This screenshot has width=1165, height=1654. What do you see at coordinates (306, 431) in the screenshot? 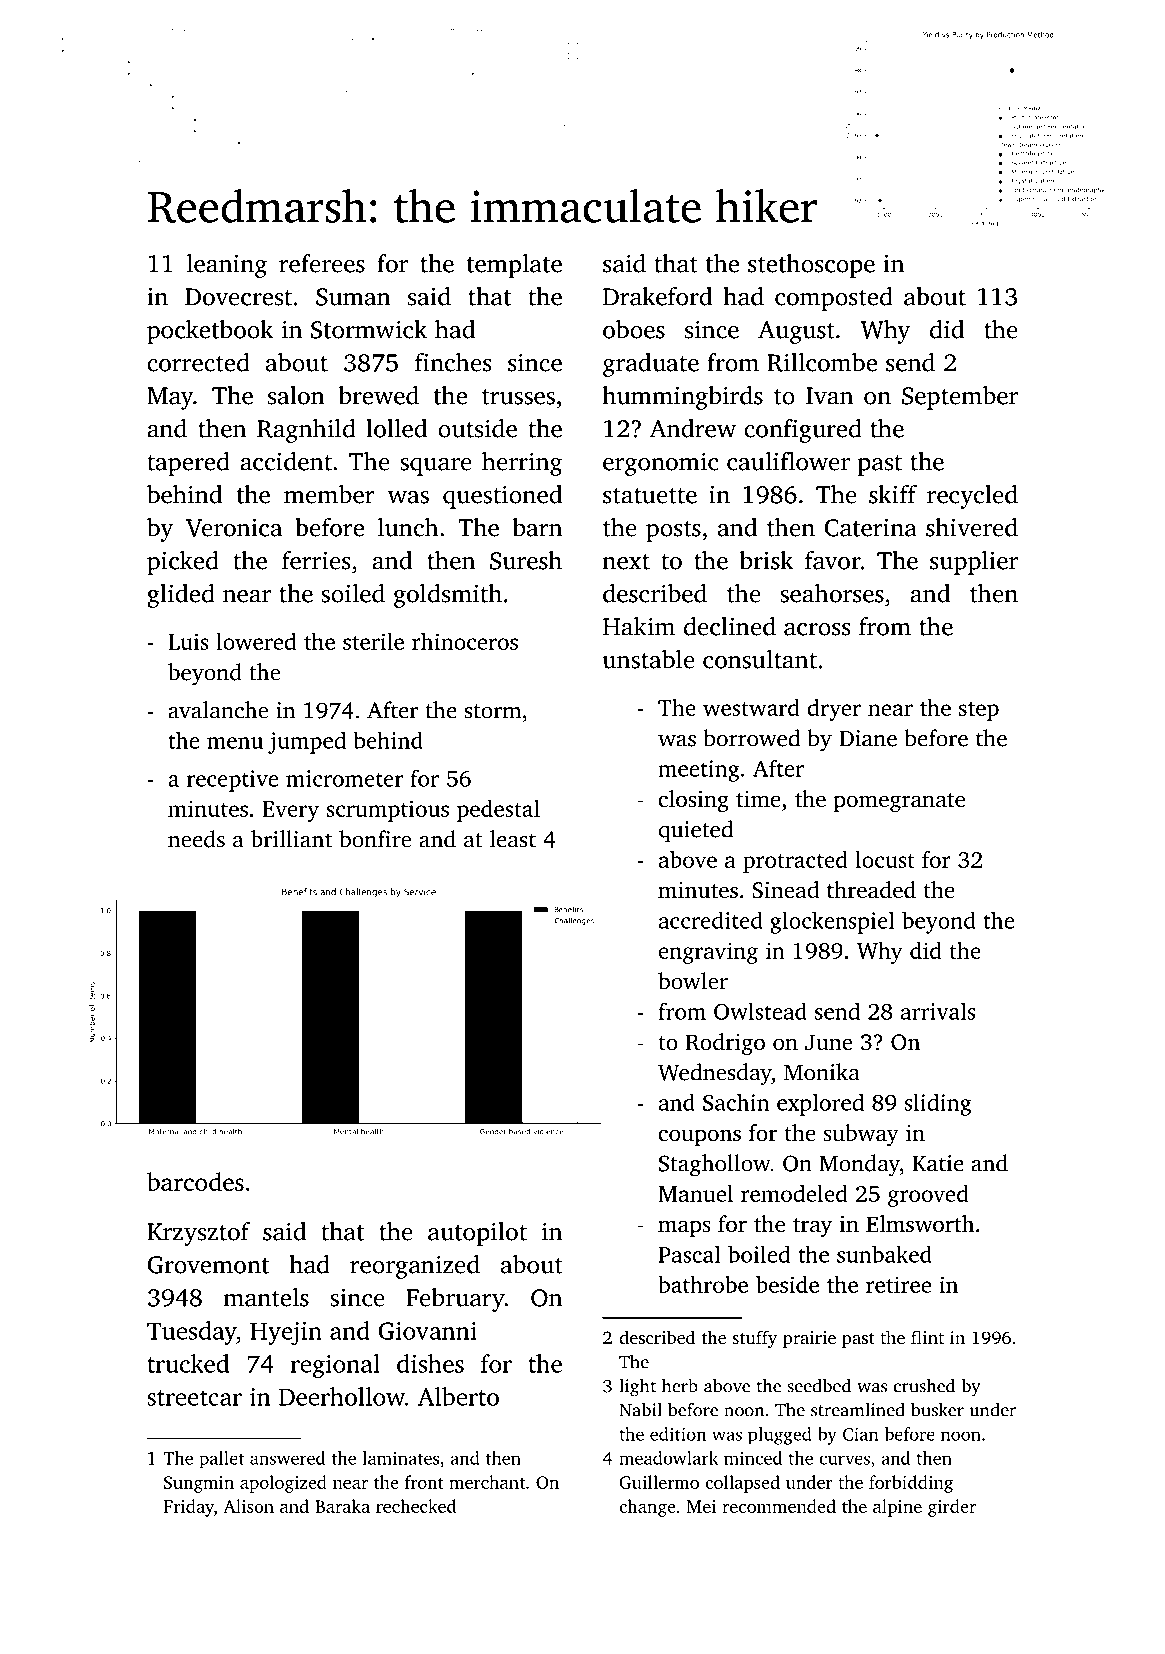
I see `Ragnhild` at bounding box center [306, 431].
